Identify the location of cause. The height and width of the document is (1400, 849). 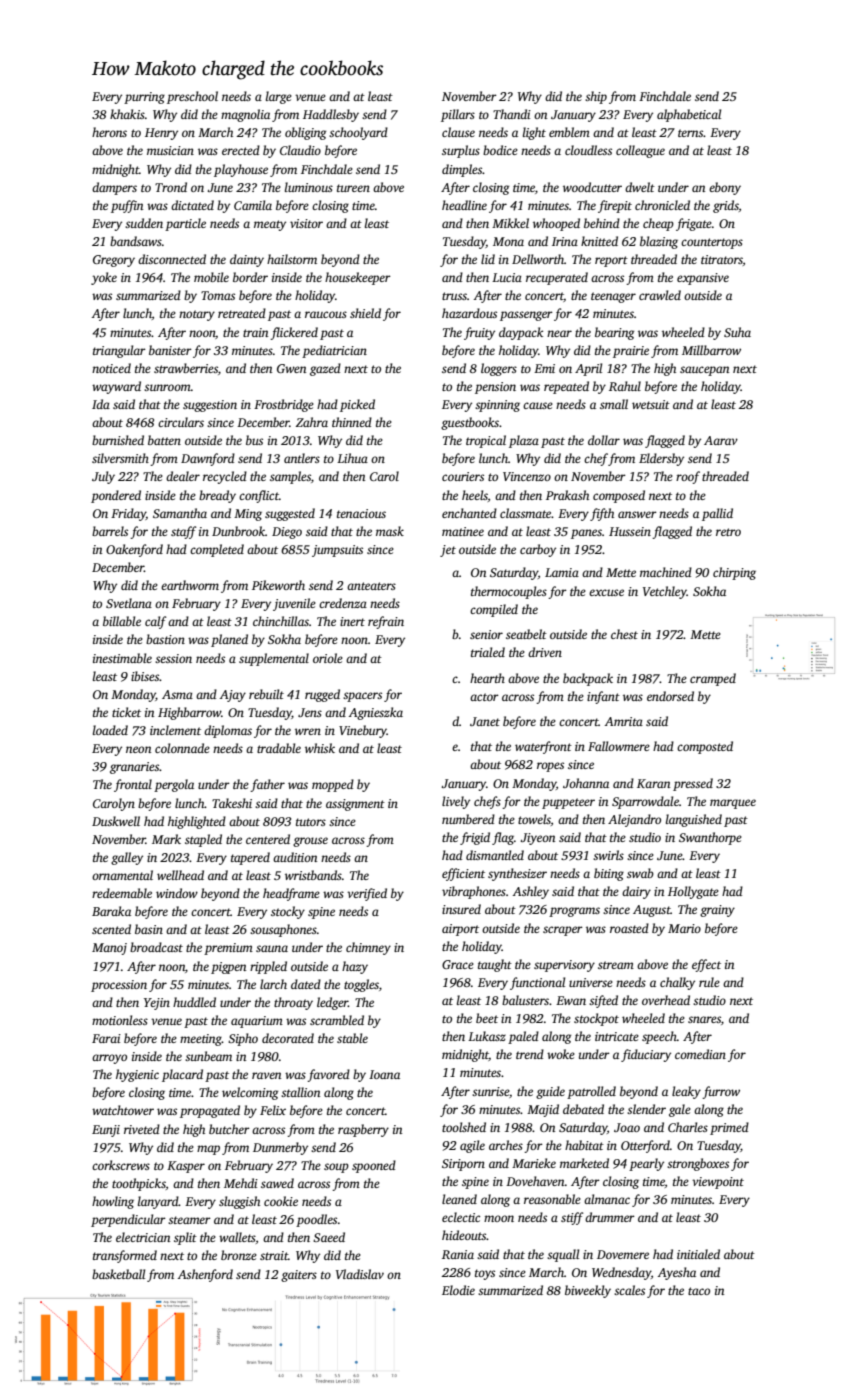
(538, 405).
